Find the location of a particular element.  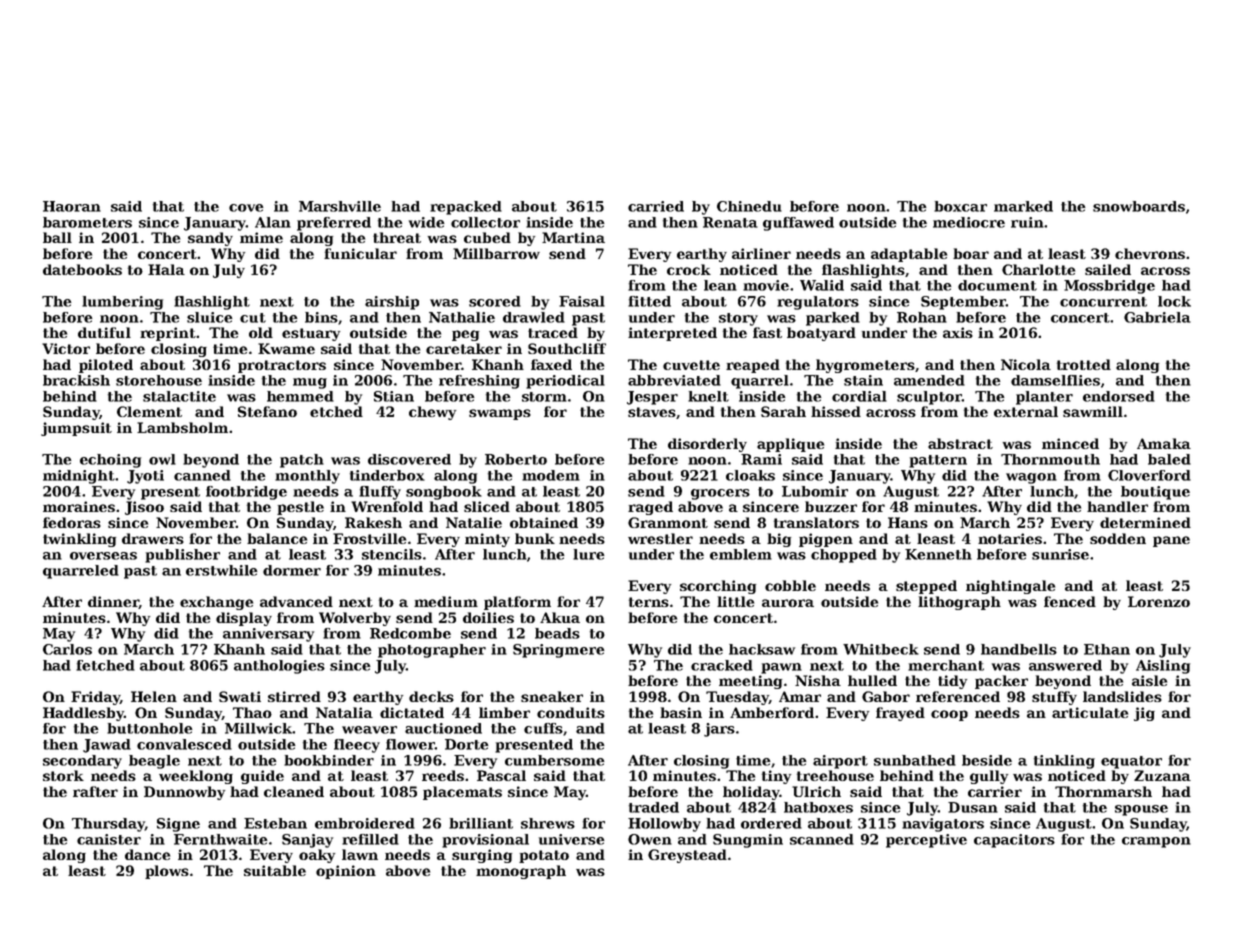

amended is located at coordinates (929, 380).
